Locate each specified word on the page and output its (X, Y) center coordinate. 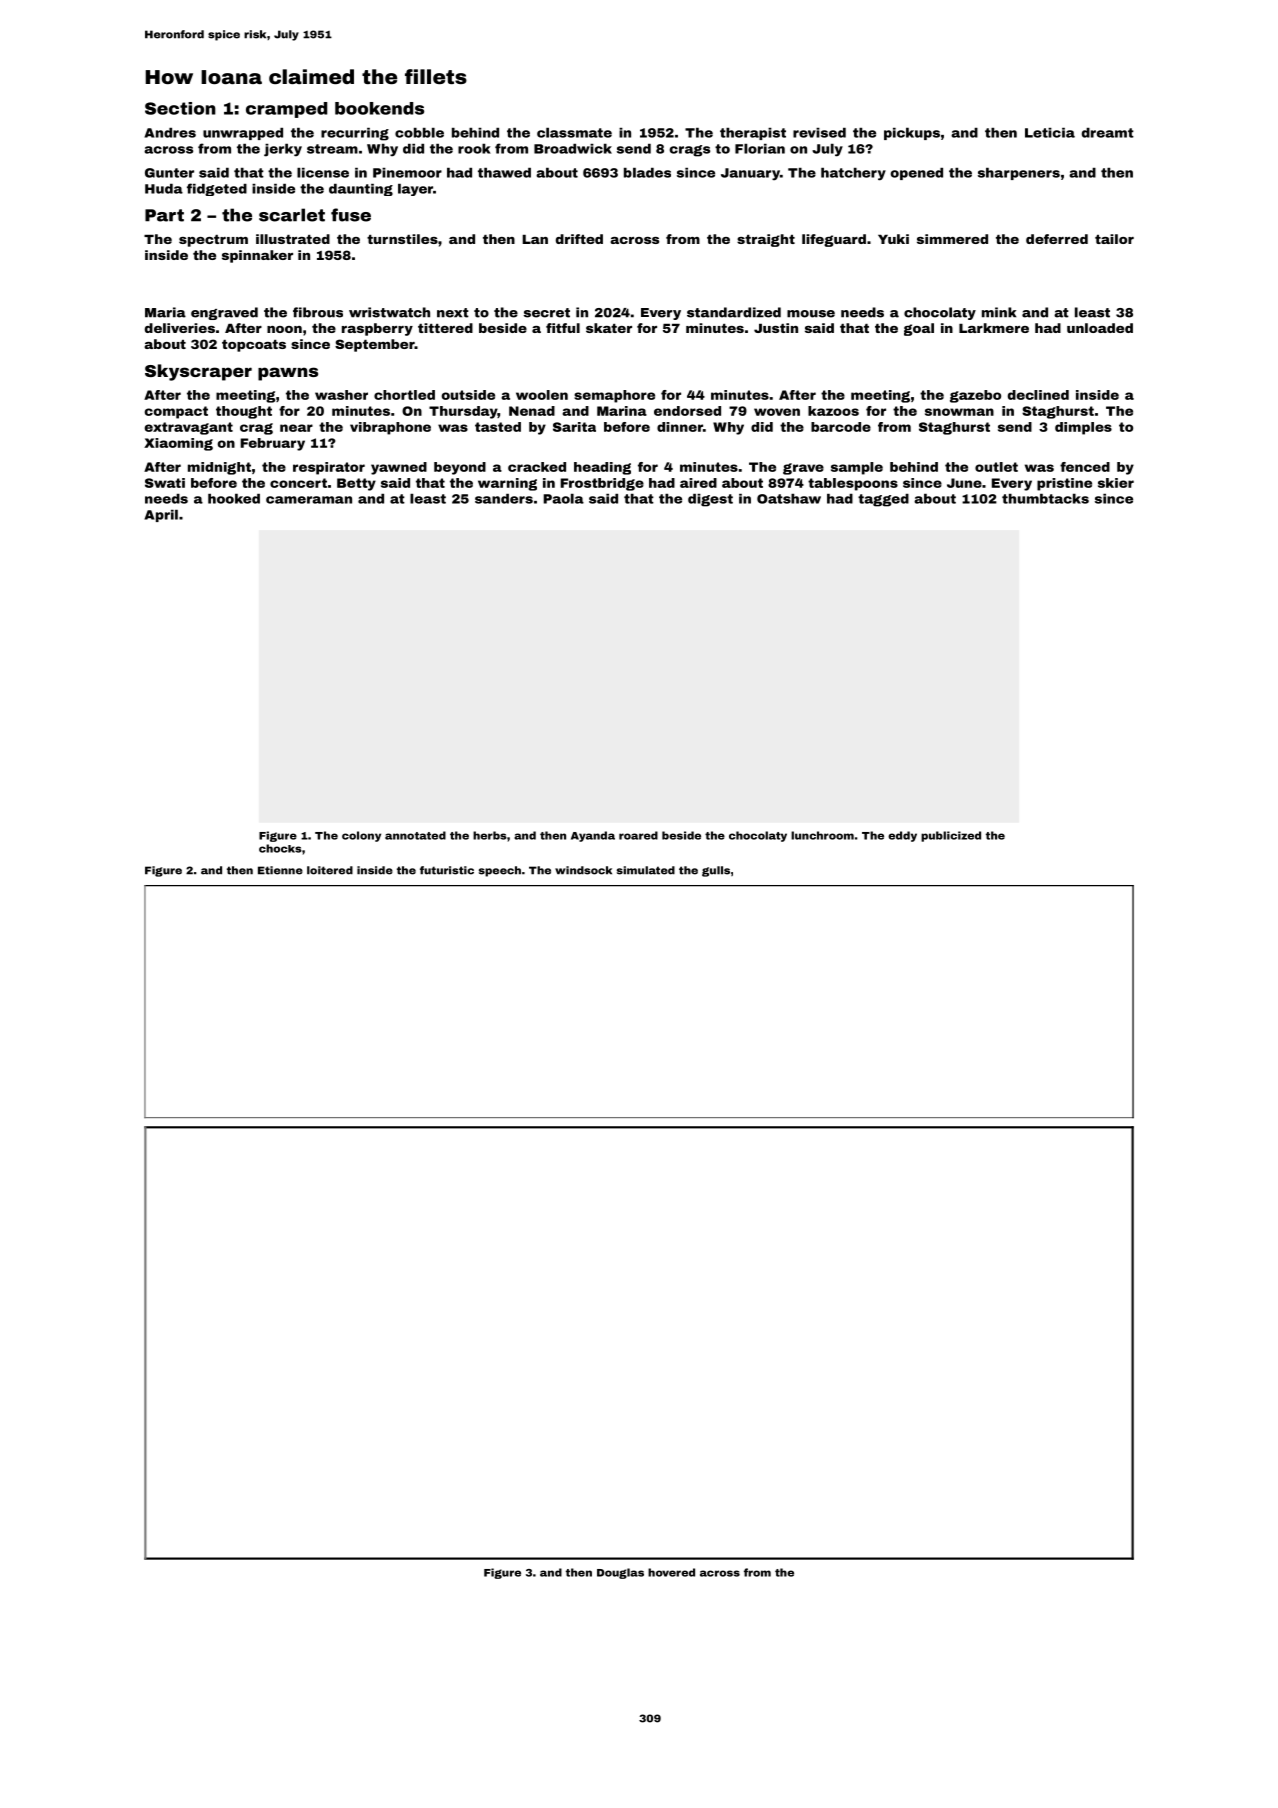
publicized (951, 836)
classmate (574, 133)
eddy (902, 836)
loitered (330, 870)
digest (710, 500)
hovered (671, 1572)
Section (180, 108)
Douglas (620, 1573)
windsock (583, 870)
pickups (912, 133)
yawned (399, 468)
